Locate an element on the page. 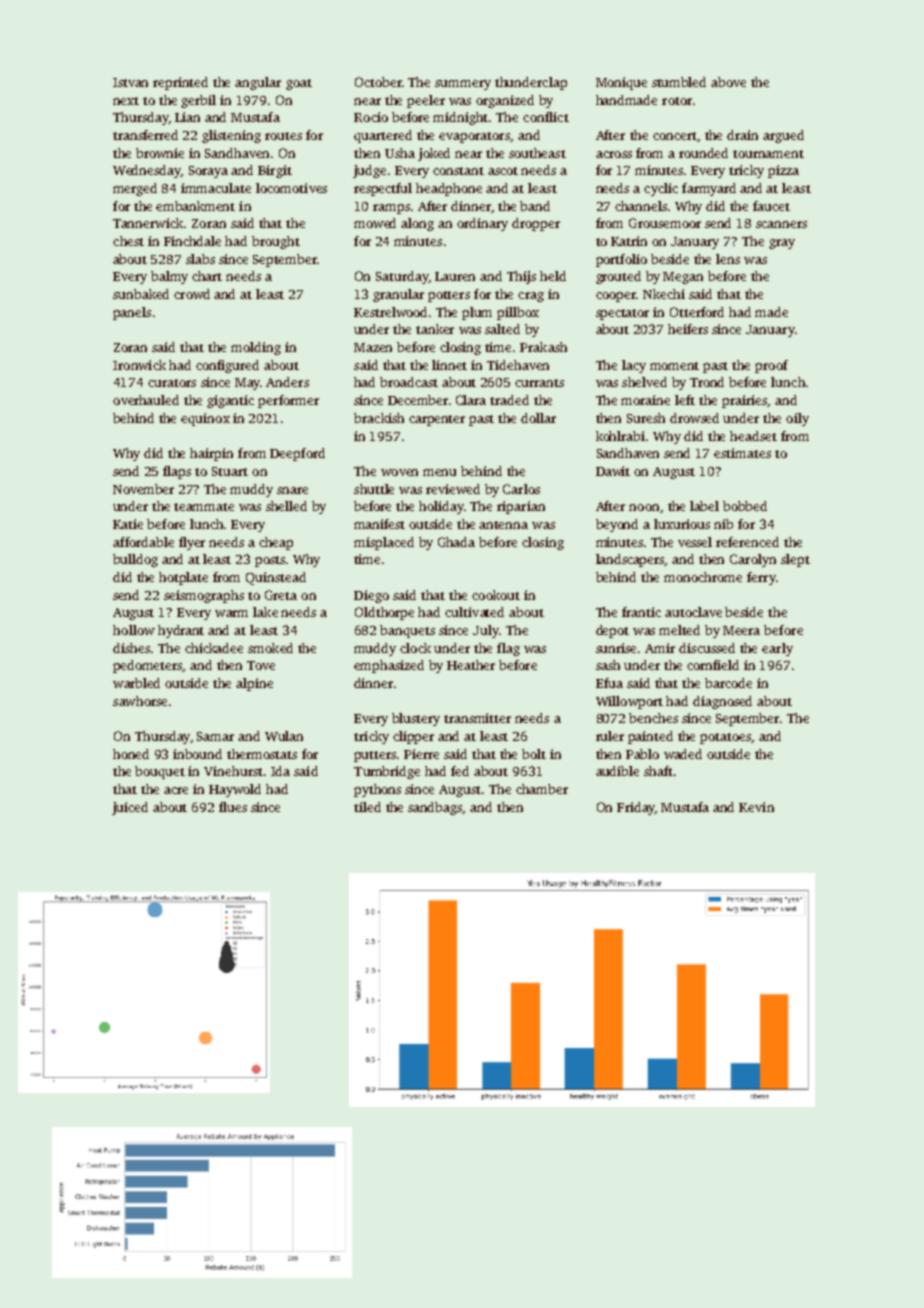  Istvan is located at coordinates (130, 82).
